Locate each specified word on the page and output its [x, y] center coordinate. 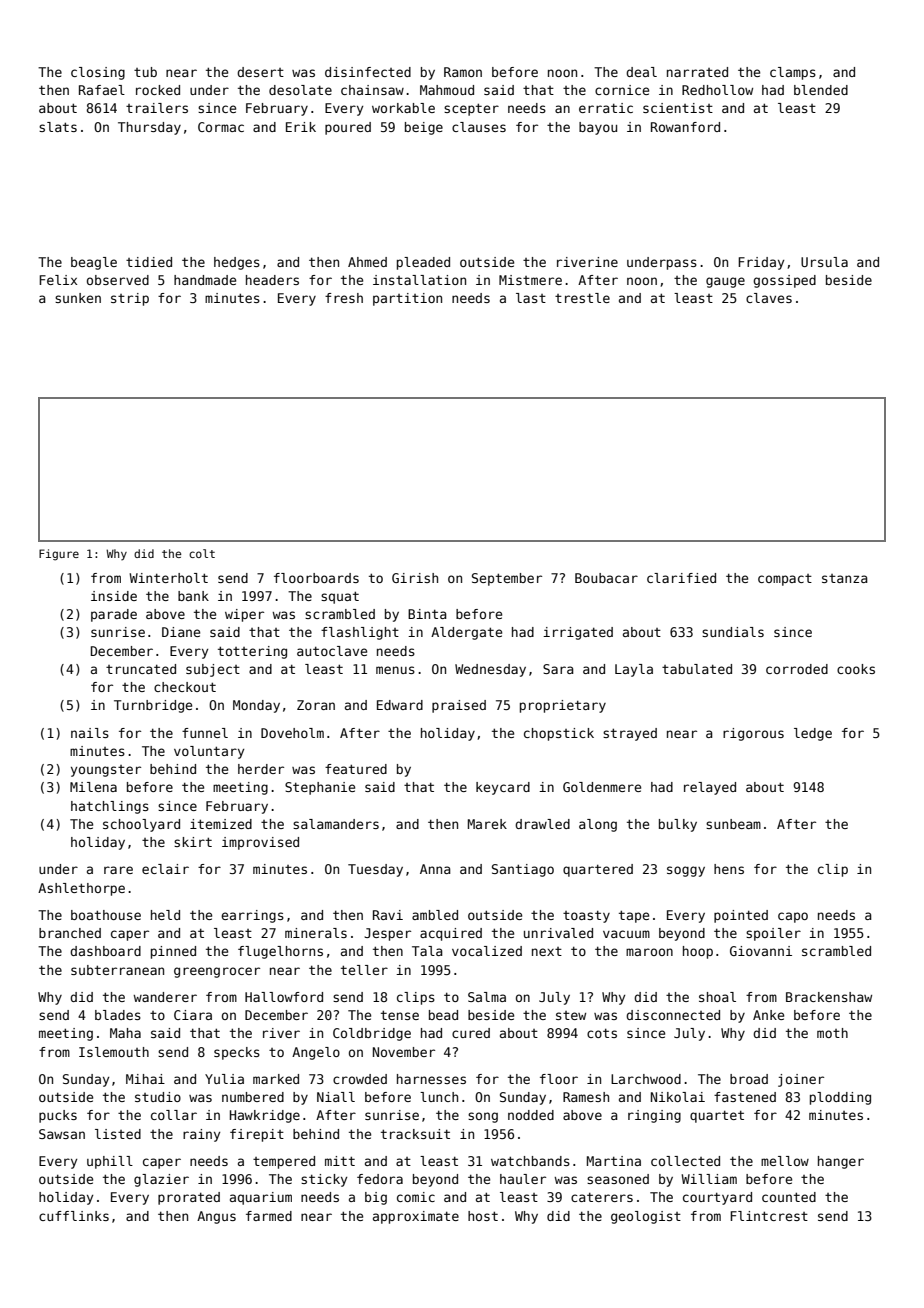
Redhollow [717, 90]
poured [348, 128]
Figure [59, 555]
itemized [221, 824]
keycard [503, 788]
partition [407, 299]
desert [260, 72]
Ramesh [586, 1097]
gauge [725, 282]
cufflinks [74, 1216]
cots [602, 1033]
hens [729, 869]
